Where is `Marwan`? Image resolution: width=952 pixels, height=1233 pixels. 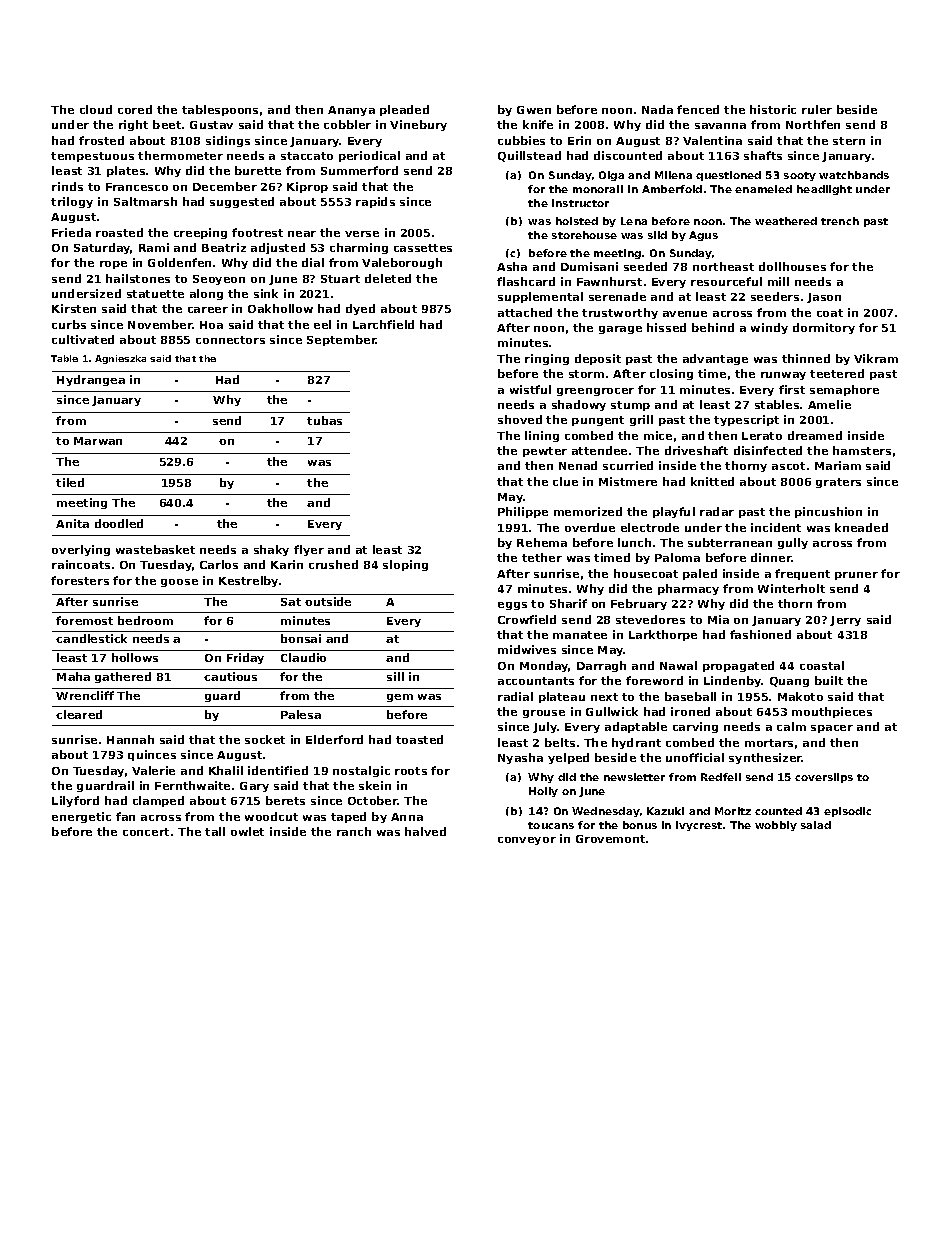 Marwan is located at coordinates (98, 441).
